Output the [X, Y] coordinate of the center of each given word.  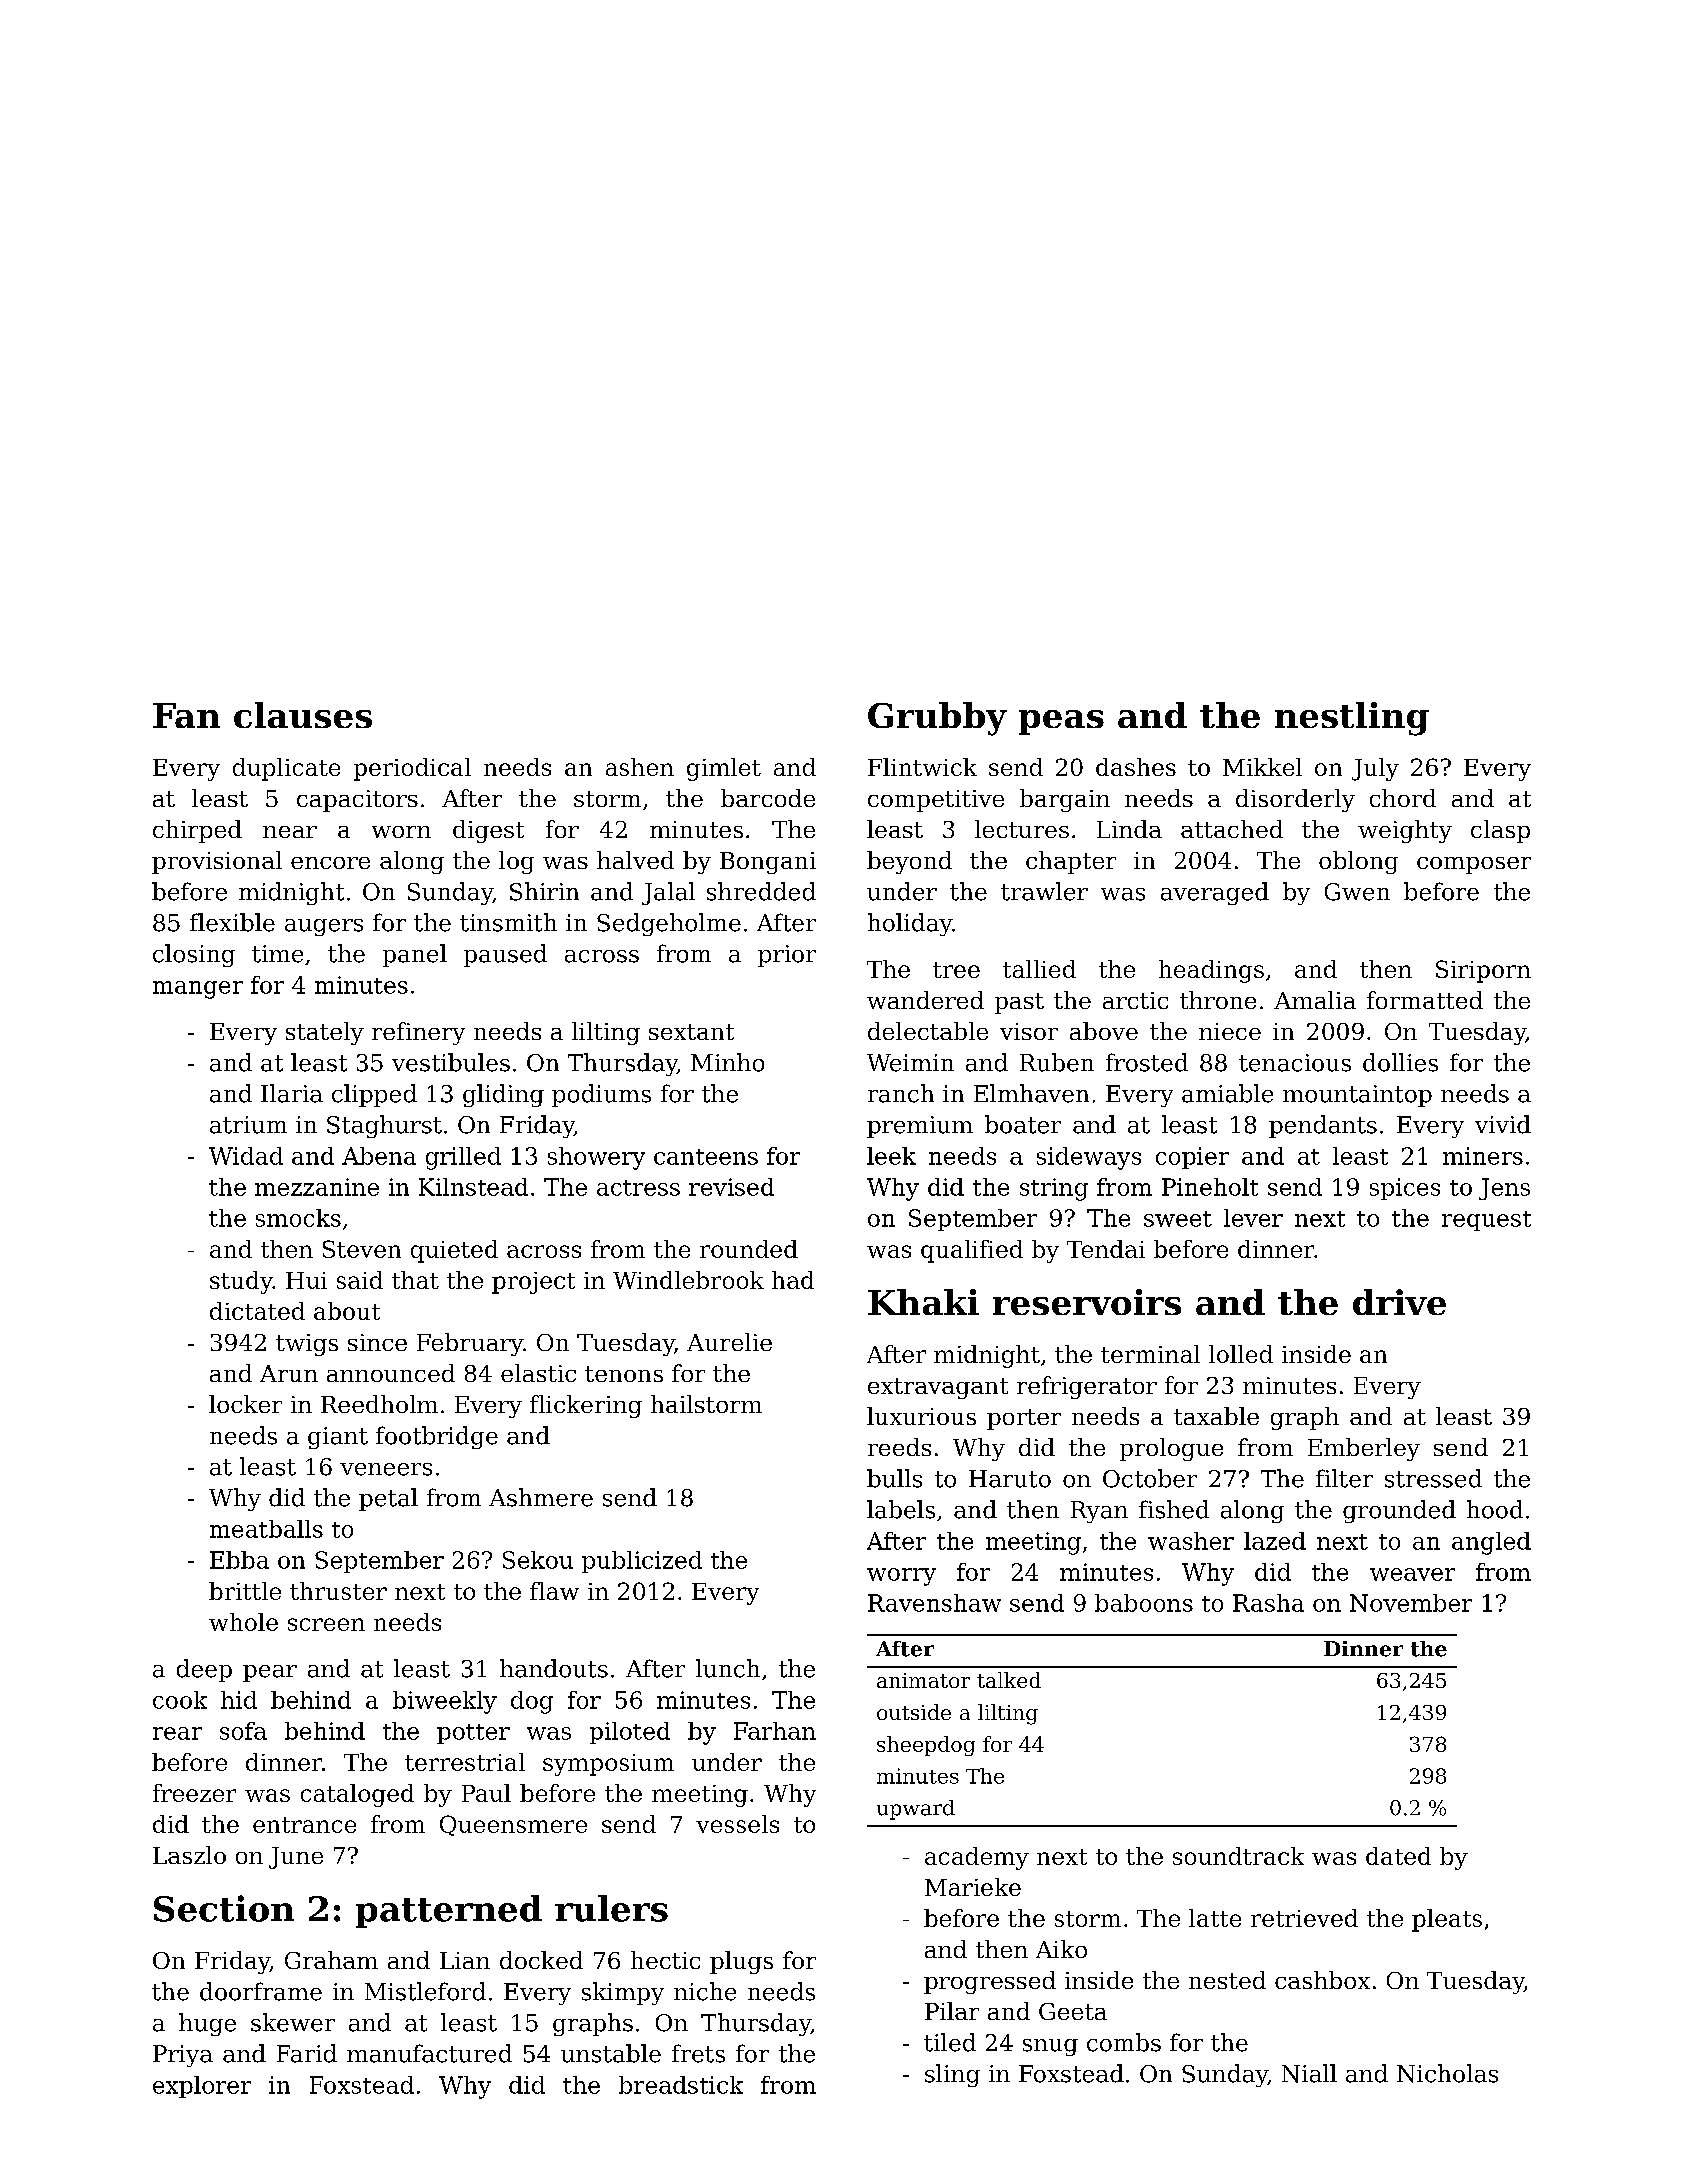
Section [224, 1908]
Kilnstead [473, 1187]
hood [1495, 1509]
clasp [1500, 831]
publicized [642, 1562]
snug [1050, 2047]
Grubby [937, 719]
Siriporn [1483, 971]
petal [388, 1499]
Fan [186, 715]
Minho [727, 1062]
